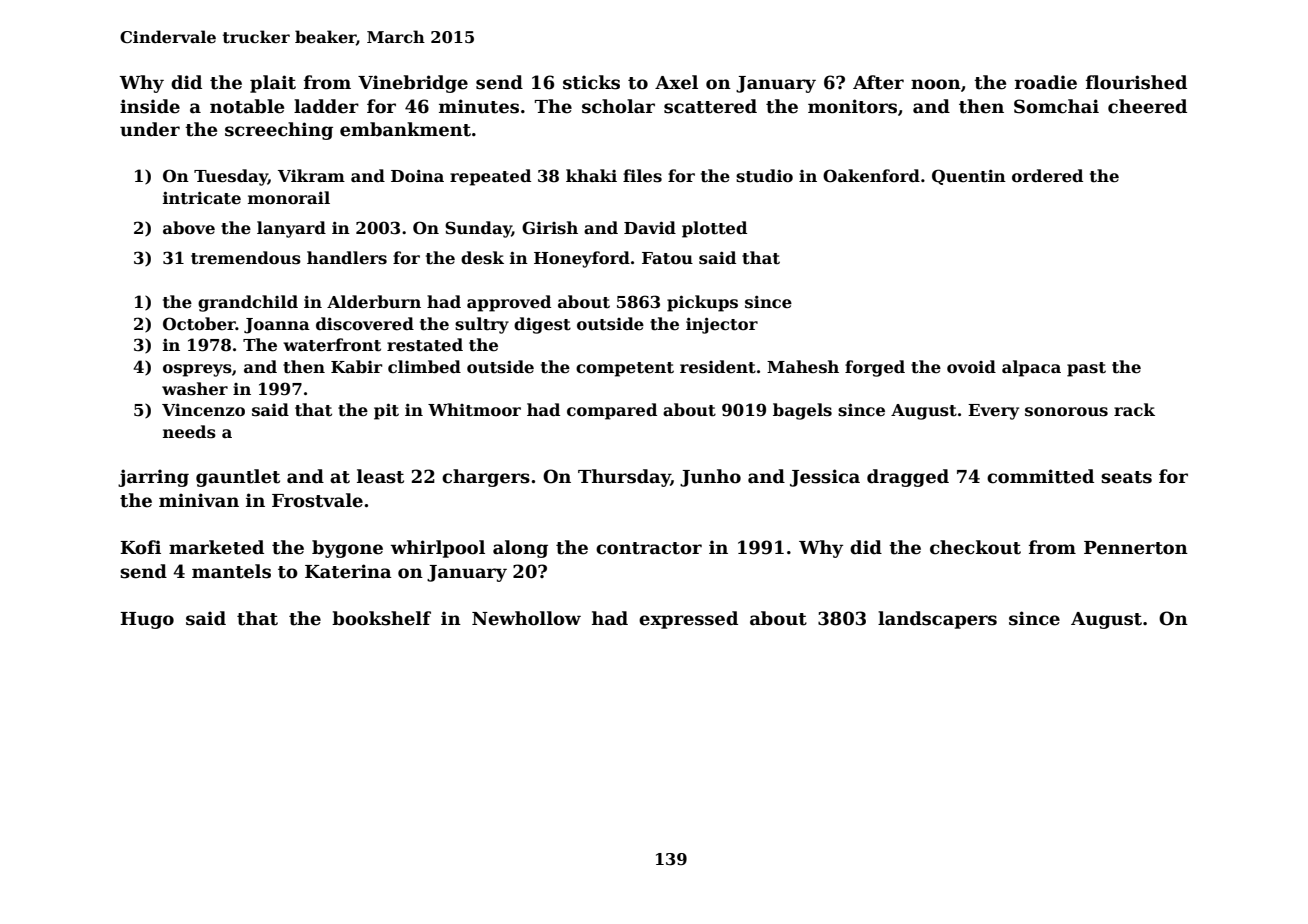 The width and height of the page is (1308, 924). Describe the element at coordinates (311, 175) in the page. I see `Vikram` at that location.
